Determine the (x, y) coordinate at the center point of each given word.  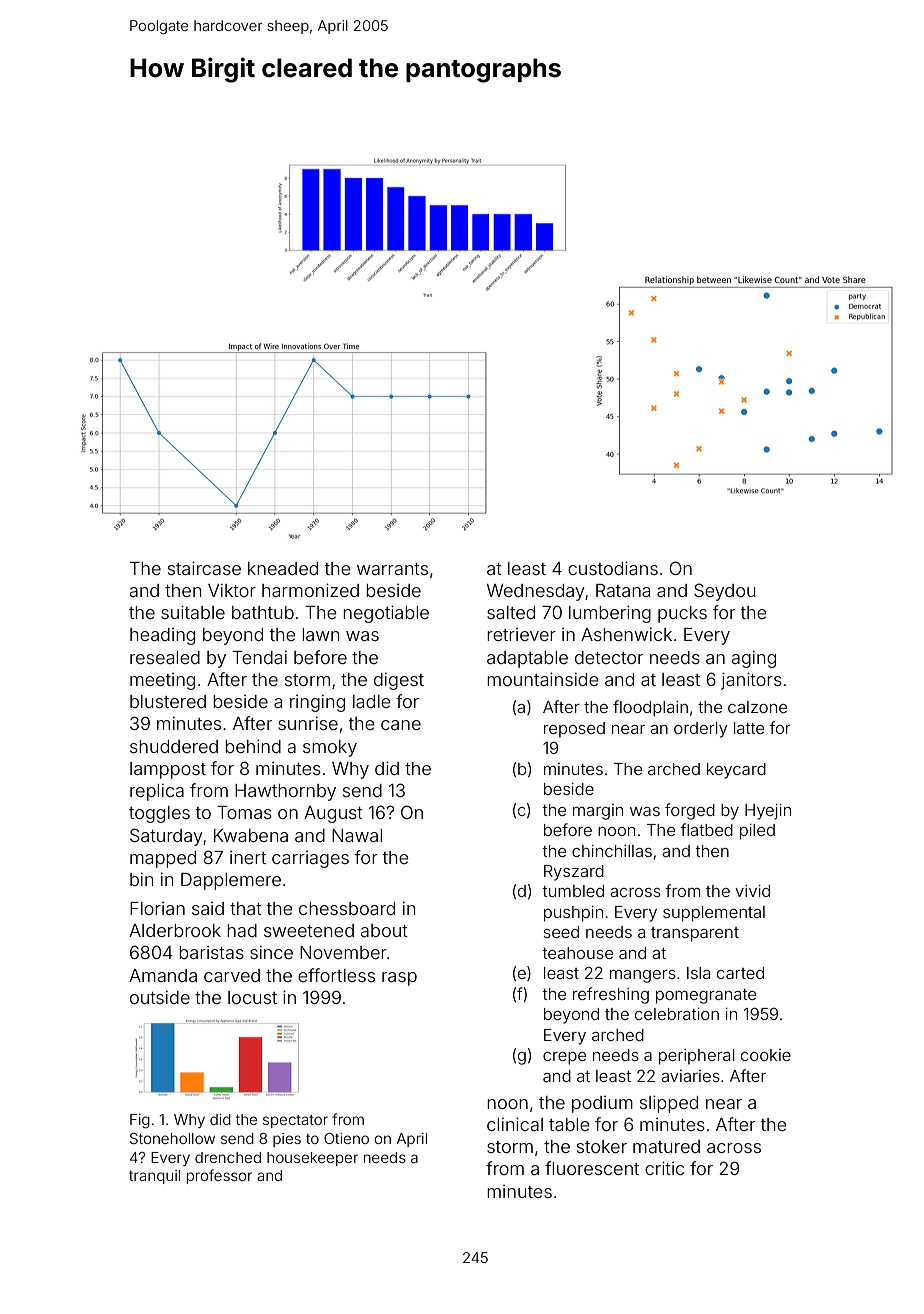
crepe (564, 1058)
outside (160, 997)
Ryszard (574, 873)
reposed (574, 730)
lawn (320, 634)
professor (219, 1176)
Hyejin (768, 812)
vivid (752, 891)
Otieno (346, 1138)
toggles (159, 814)
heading (162, 636)
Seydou (724, 592)
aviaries (690, 1076)
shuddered (174, 746)
